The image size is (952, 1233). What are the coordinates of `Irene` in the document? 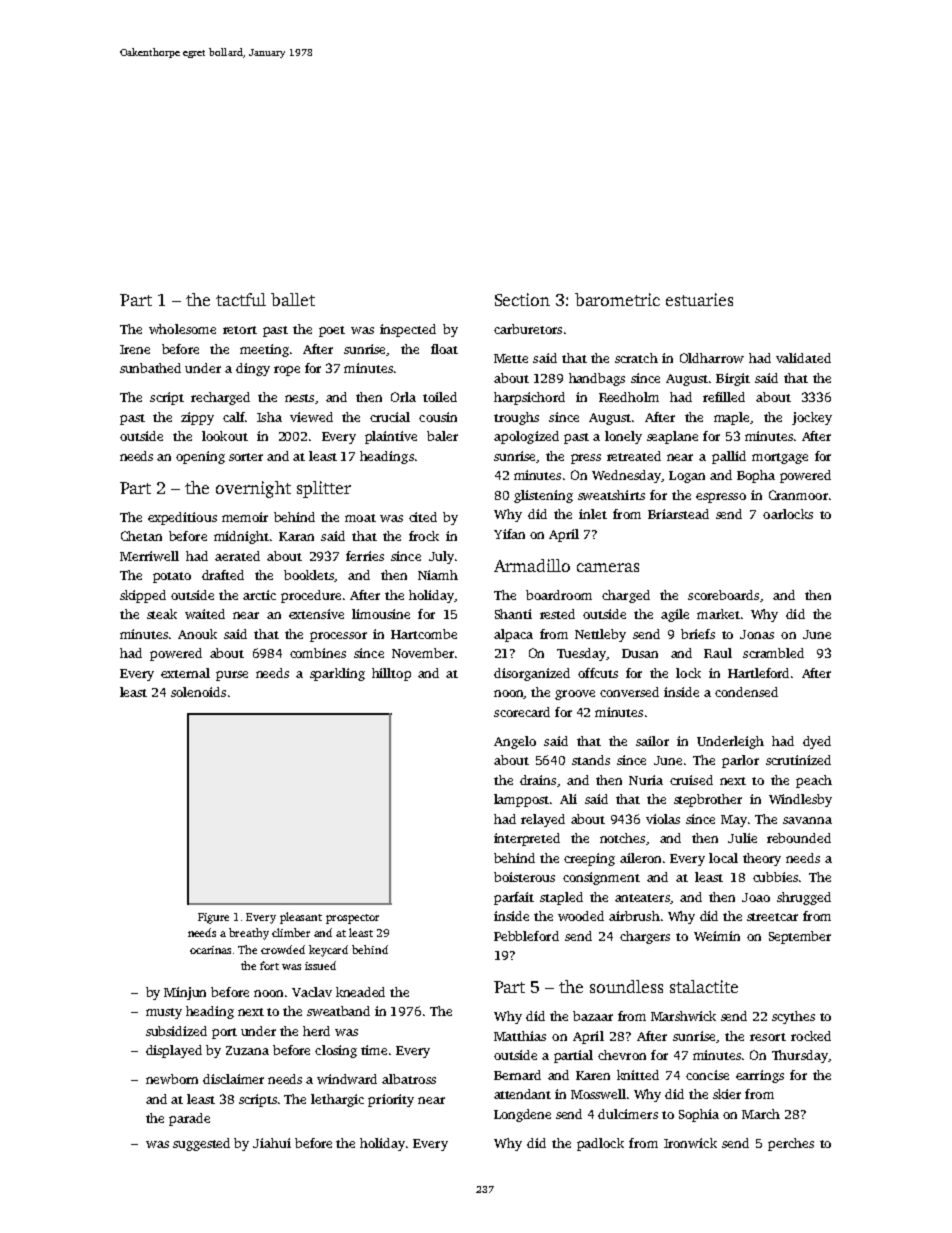 It's located at (135, 349).
